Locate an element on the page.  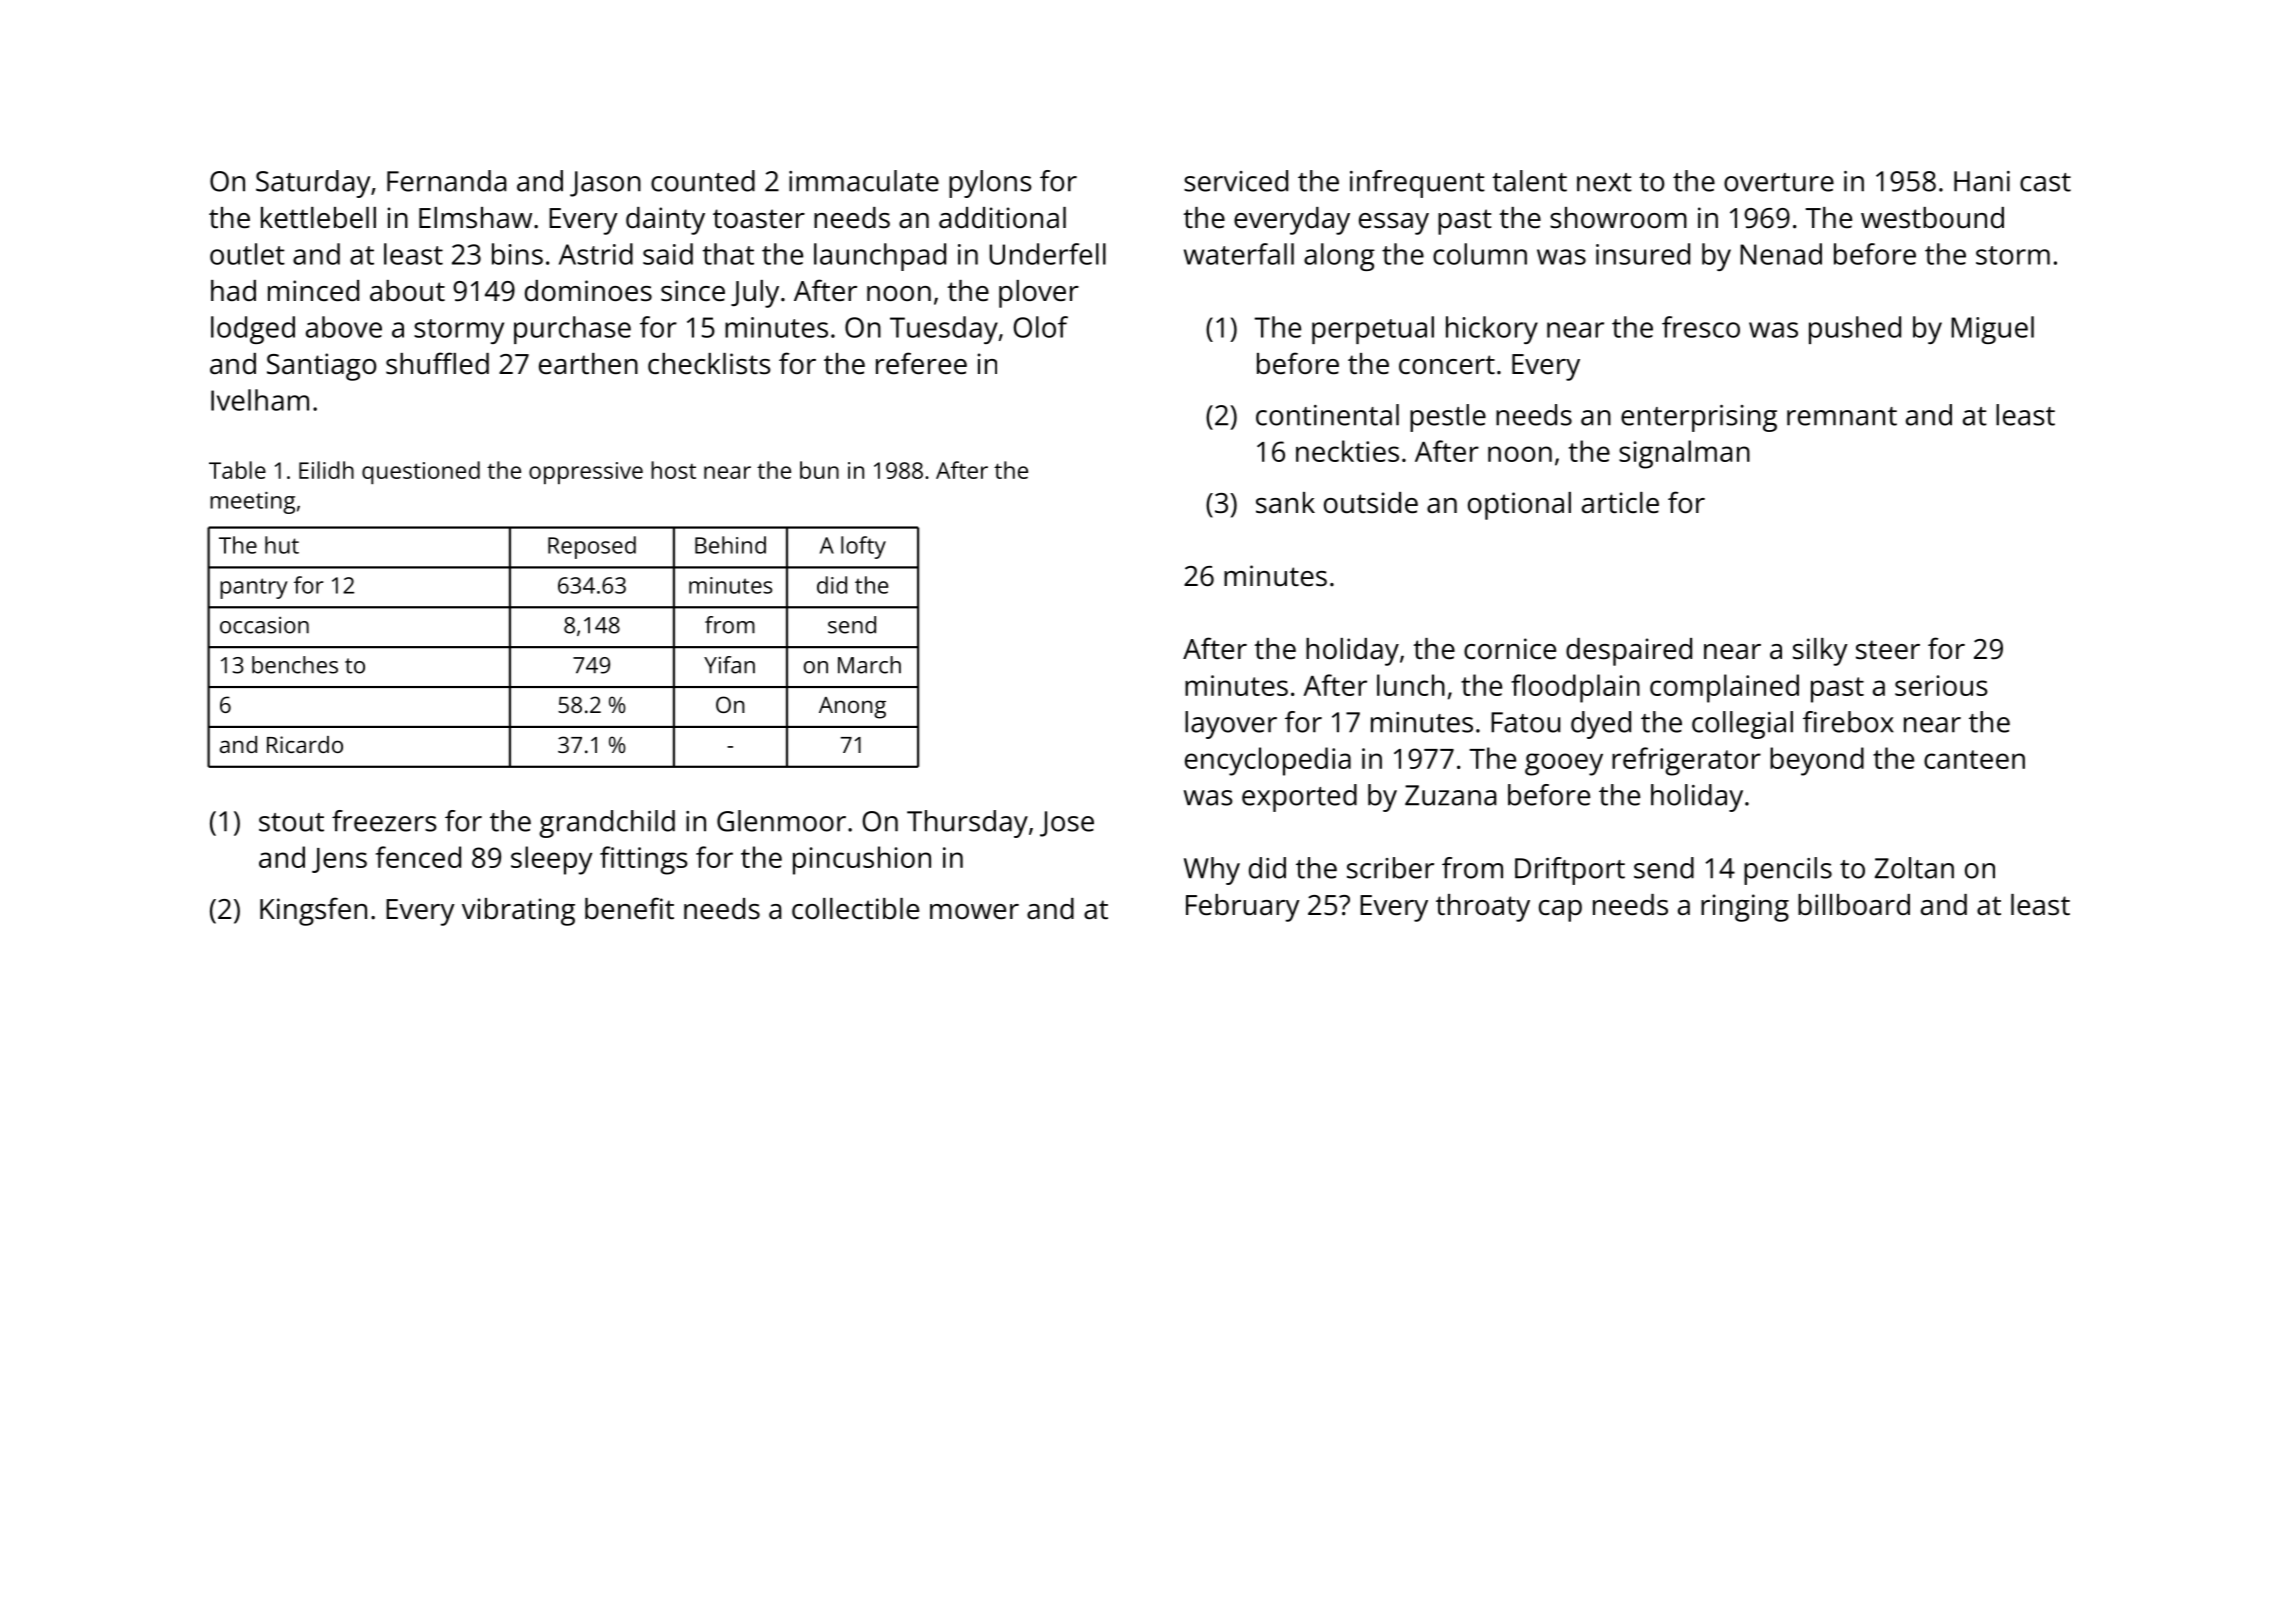
pushed is located at coordinates (1855, 330).
